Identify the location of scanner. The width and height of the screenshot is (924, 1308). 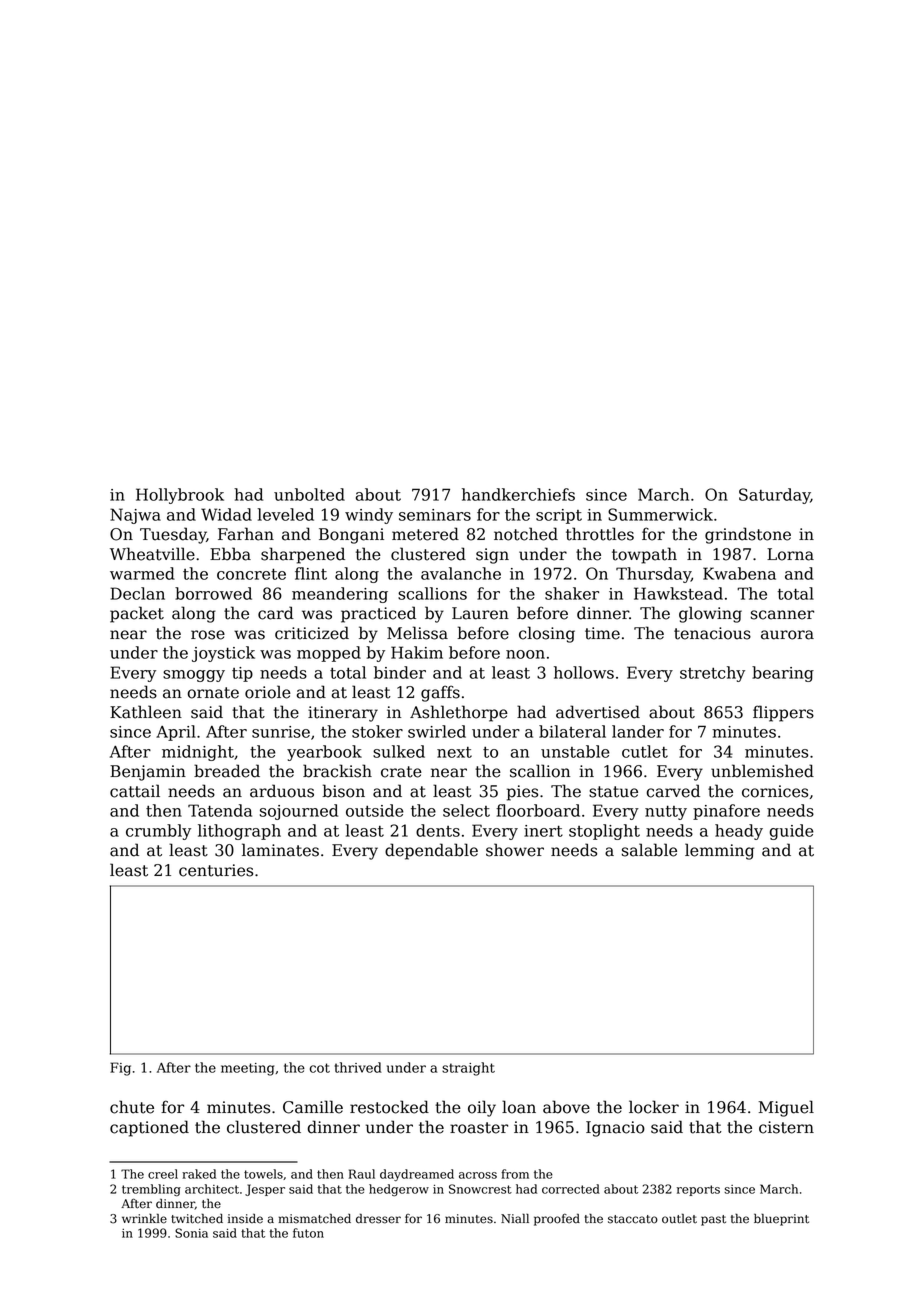
(782, 615).
